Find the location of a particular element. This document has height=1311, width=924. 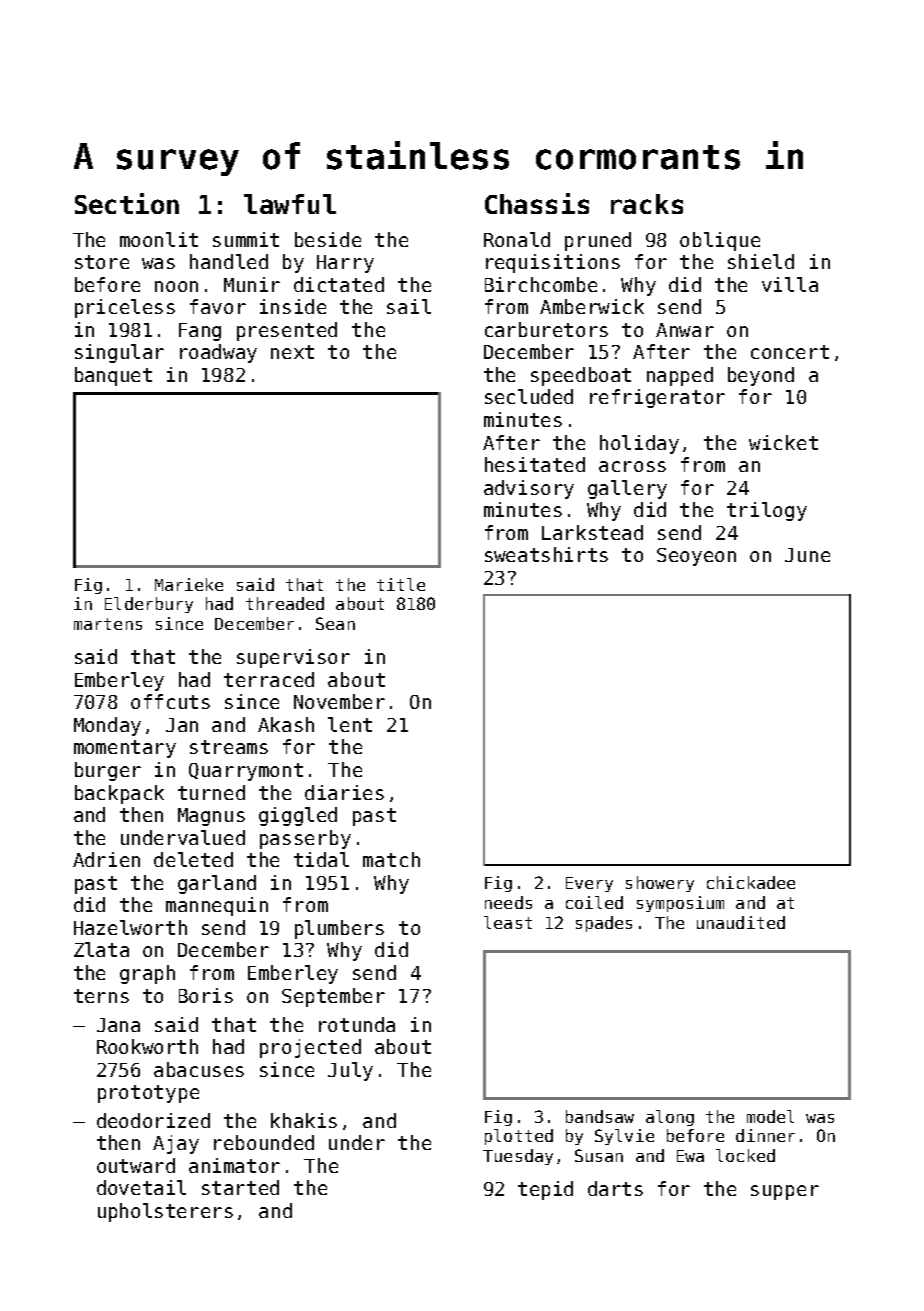

least is located at coordinates (508, 922).
